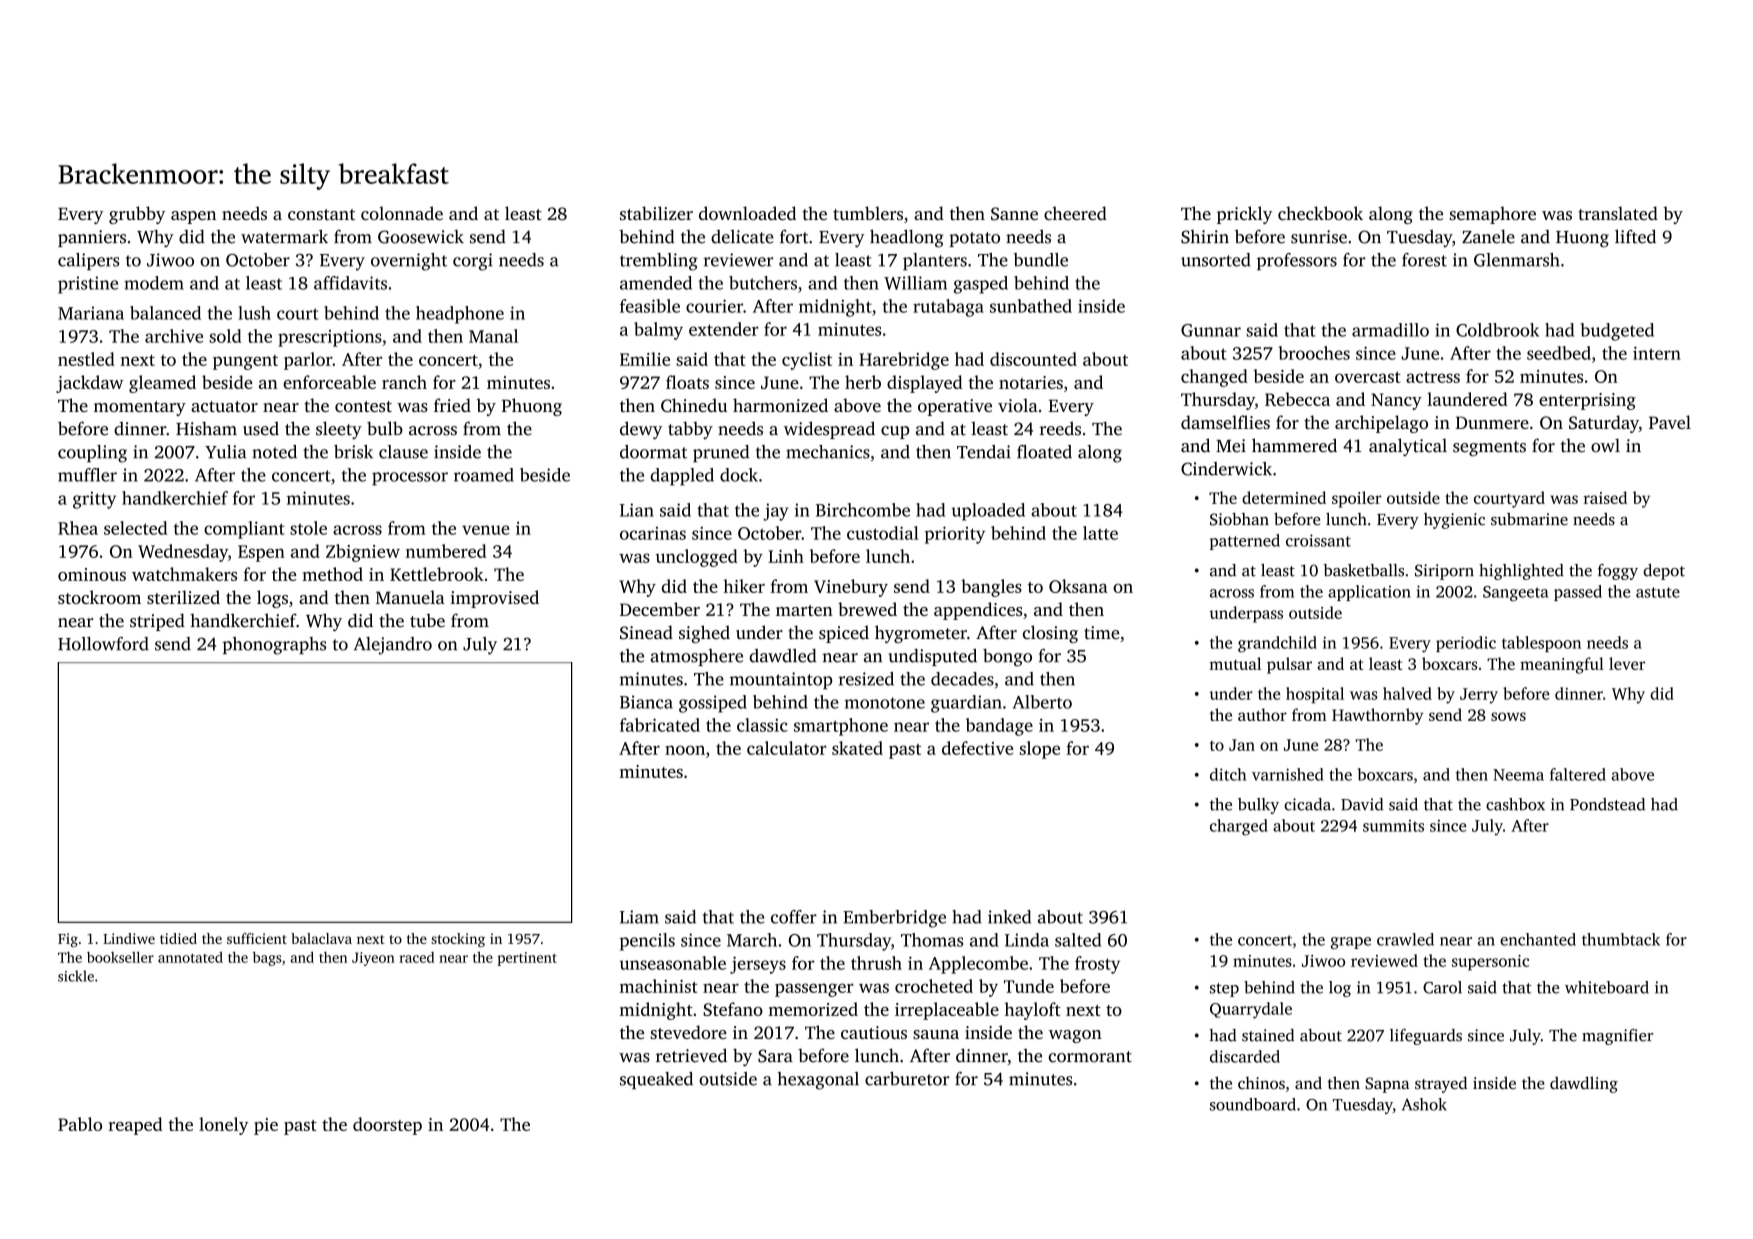  Describe the element at coordinates (1617, 332) in the screenshot. I see `budgeted` at that location.
